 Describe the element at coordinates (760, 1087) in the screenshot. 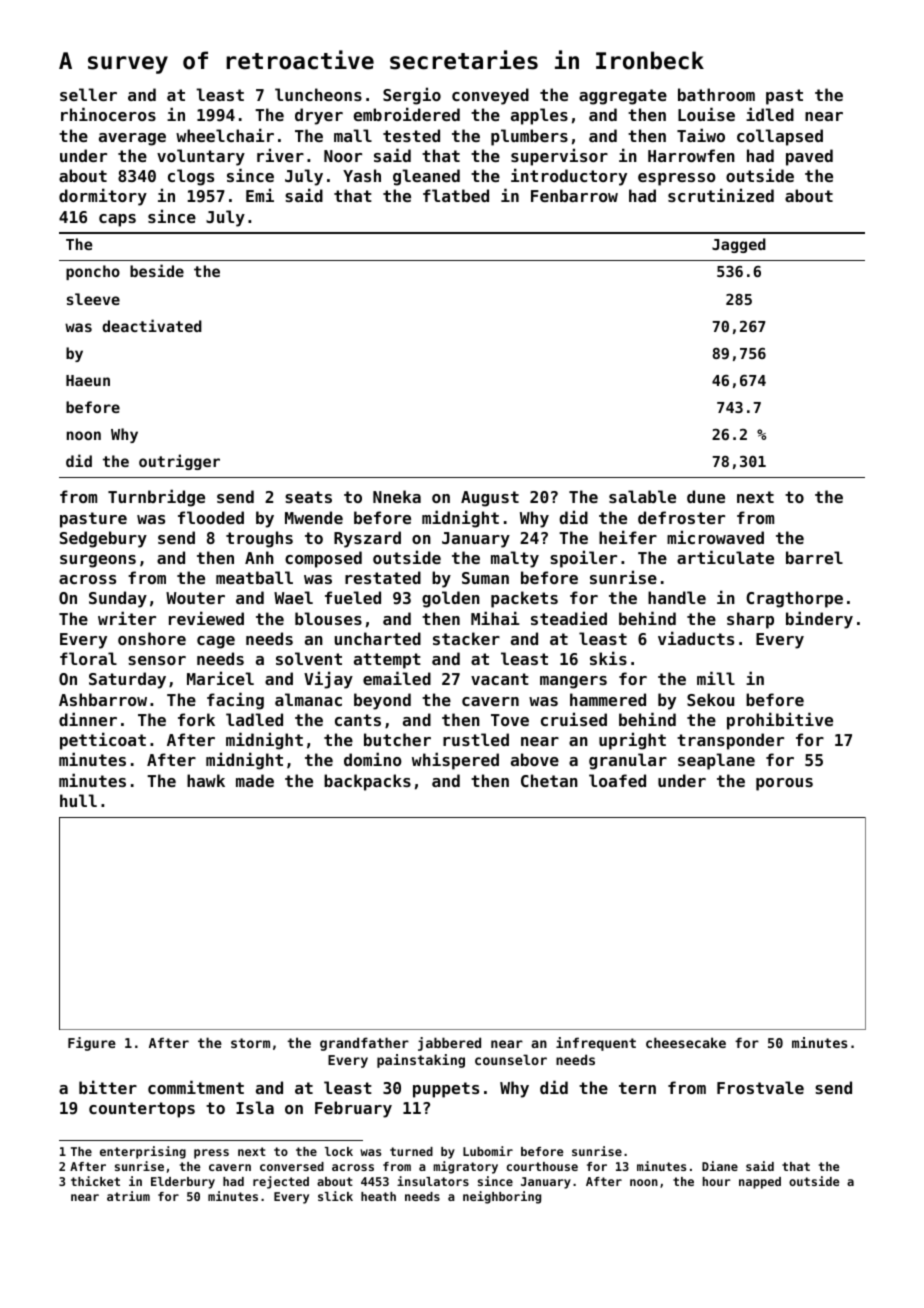

I see `Frostvale` at that location.
